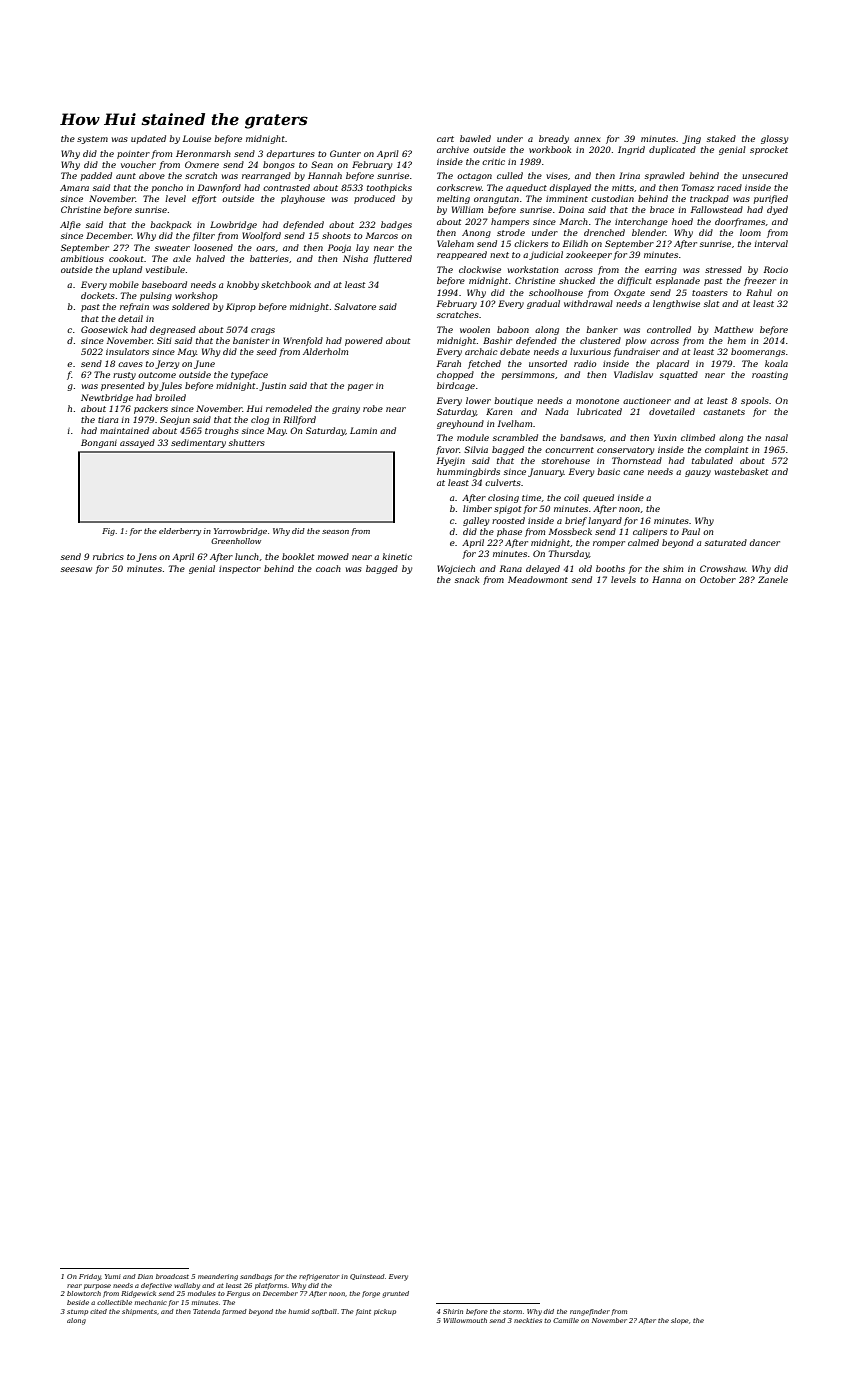 Image resolution: width=849 pixels, height=1400 pixels. Describe the element at coordinates (76, 569) in the screenshot. I see `seesaw` at that location.
